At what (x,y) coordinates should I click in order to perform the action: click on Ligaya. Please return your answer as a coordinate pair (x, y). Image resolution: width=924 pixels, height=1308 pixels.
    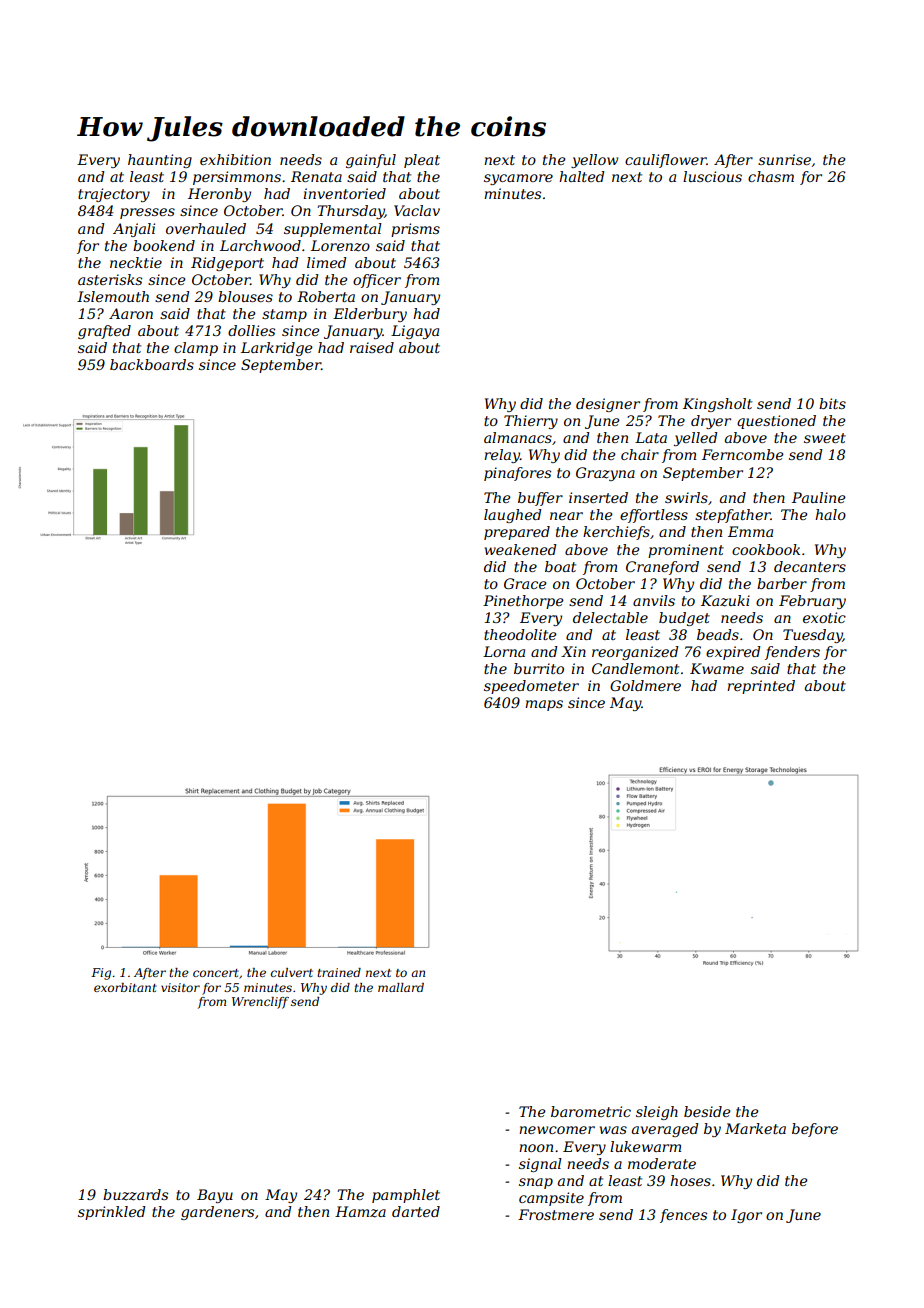
    Looking at the image, I should click on (415, 332).
